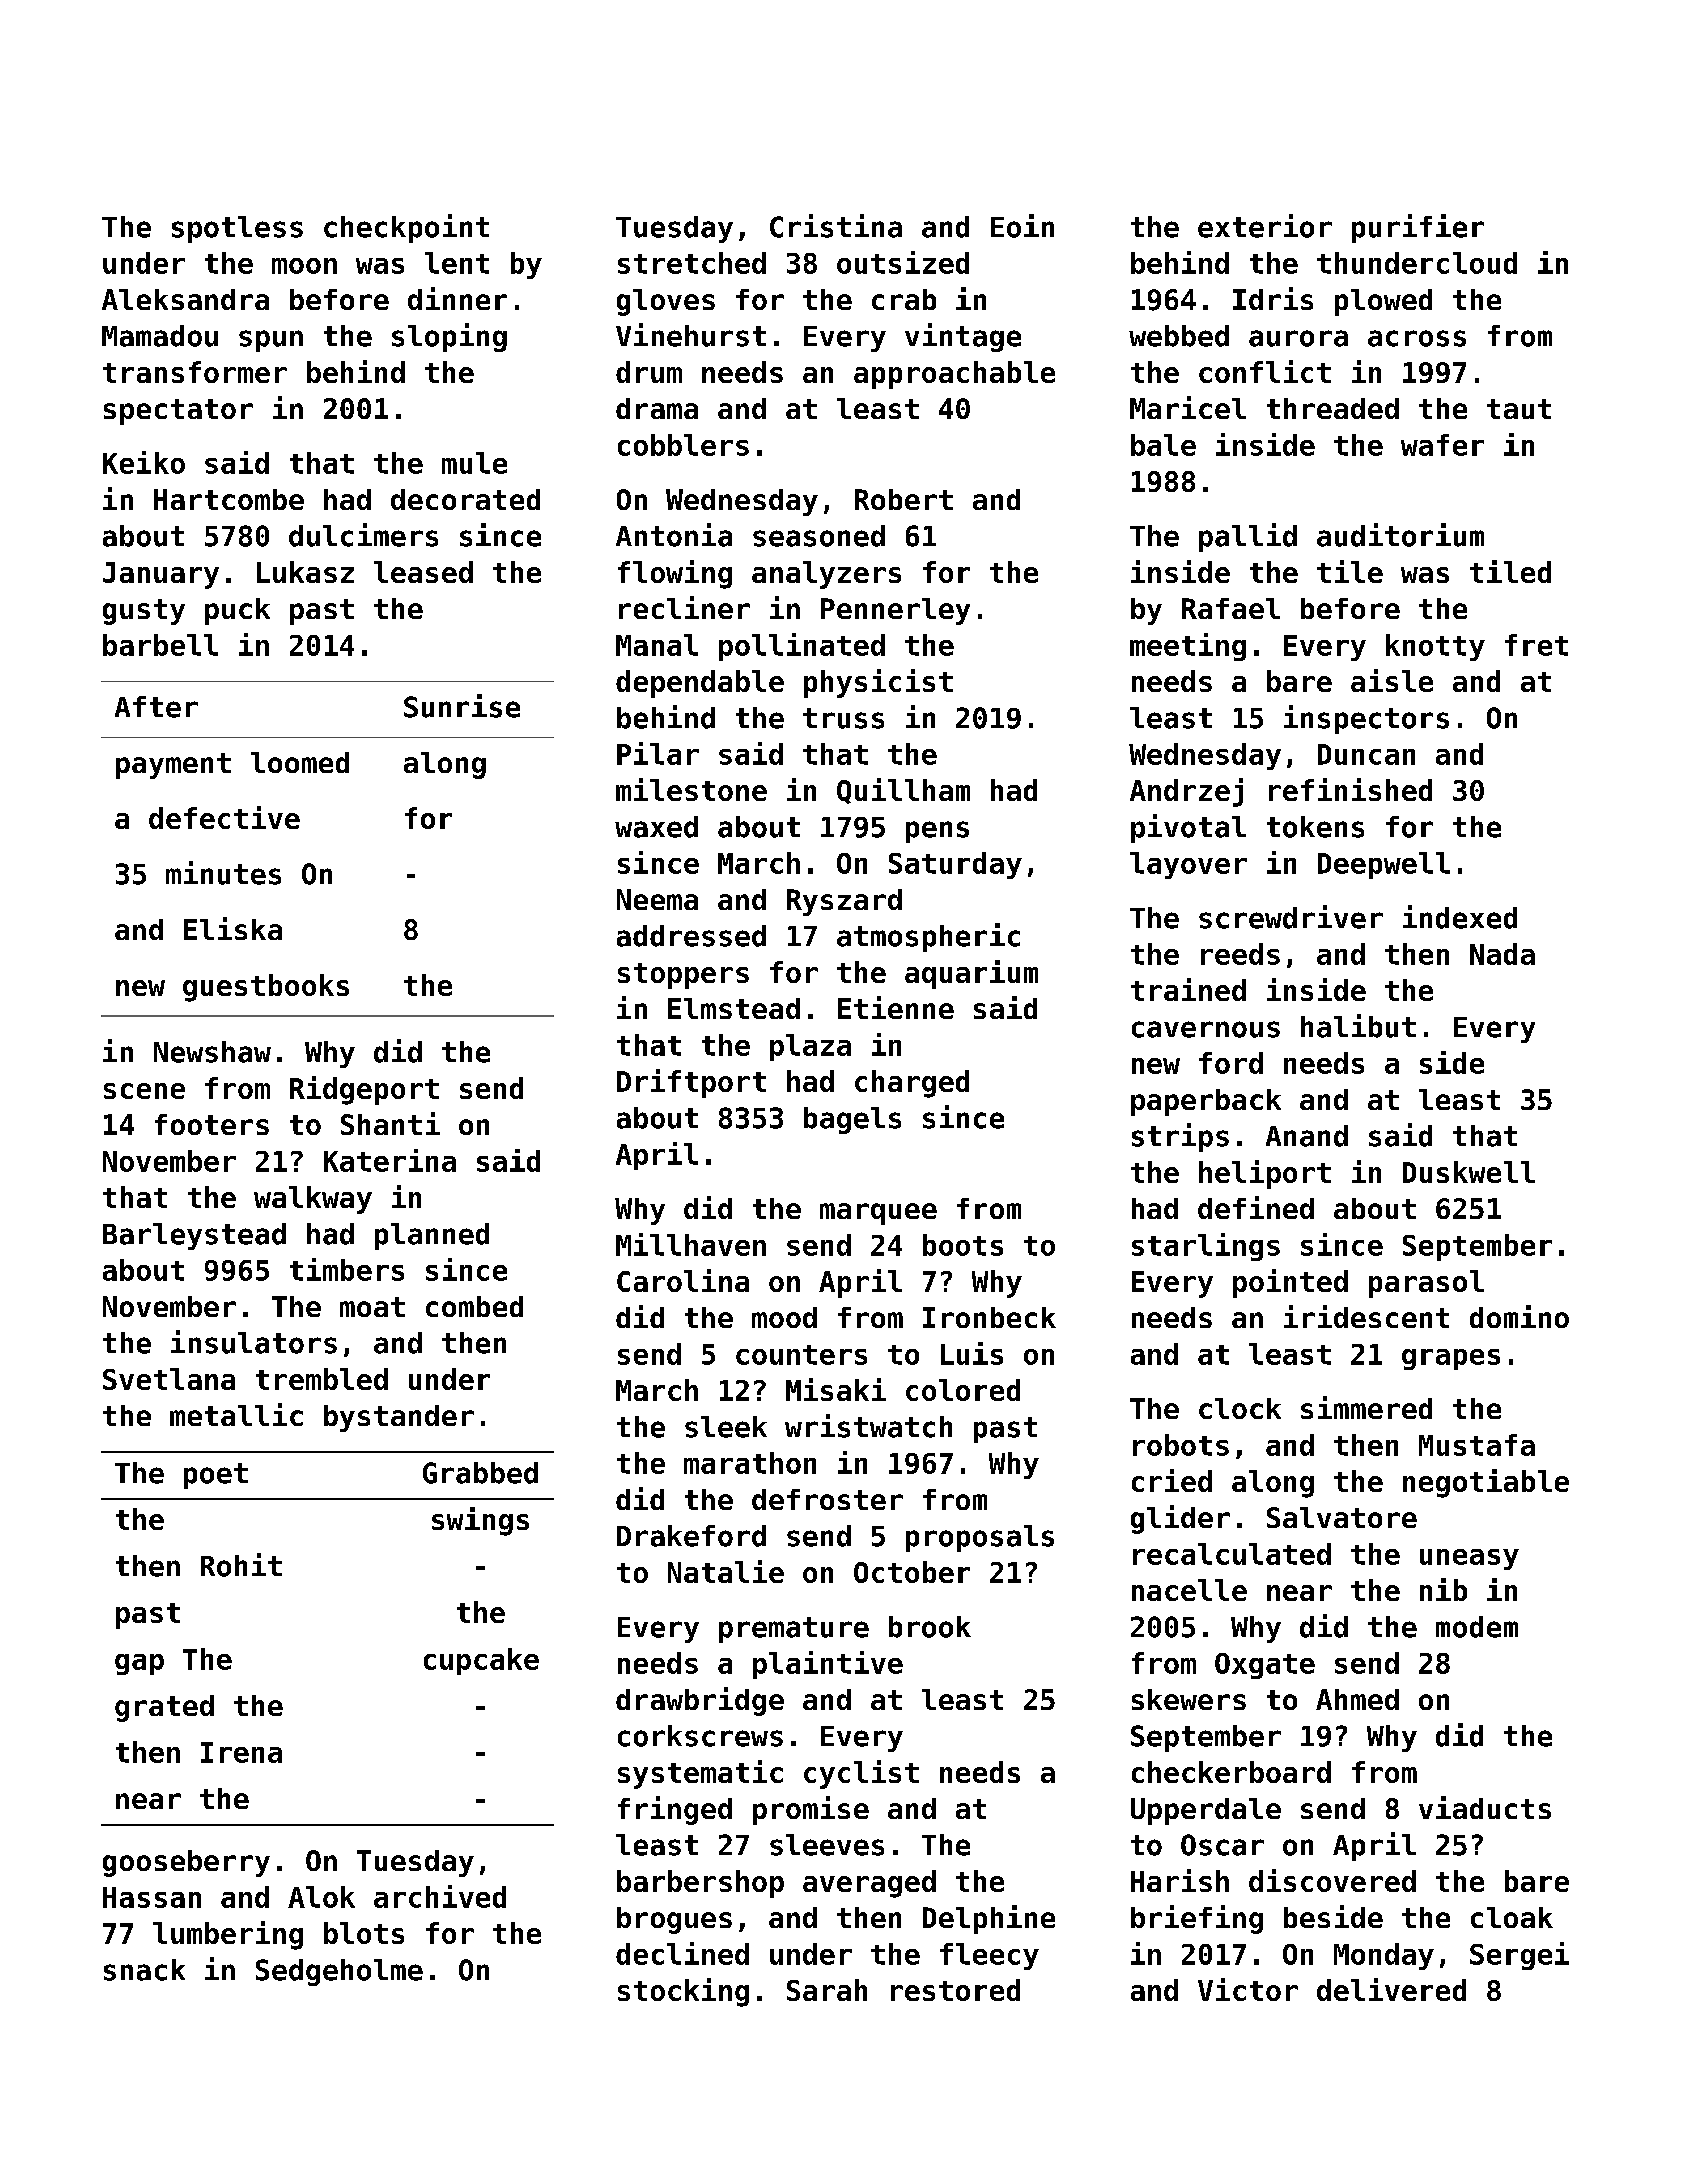 Image resolution: width=1683 pixels, height=2178 pixels. Describe the element at coordinates (1469, 1172) in the screenshot. I see `Duskwell` at that location.
